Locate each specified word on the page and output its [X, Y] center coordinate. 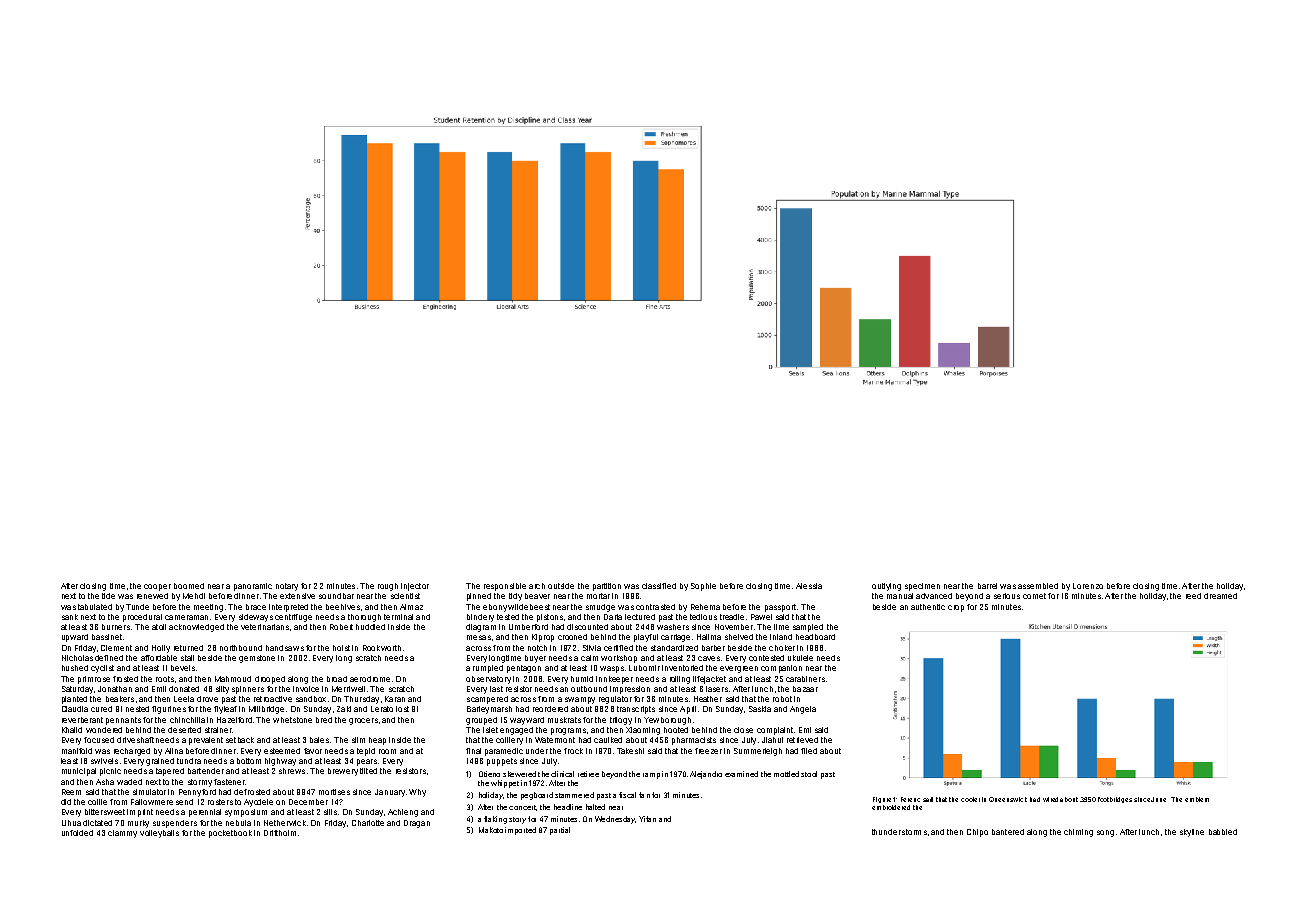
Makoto [491, 830]
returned [188, 648]
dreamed [1220, 596]
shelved [739, 637]
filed [809, 751]
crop [956, 608]
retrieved [802, 740]
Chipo [977, 833]
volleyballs [159, 834]
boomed [189, 586]
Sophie [703, 587]
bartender [206, 771]
